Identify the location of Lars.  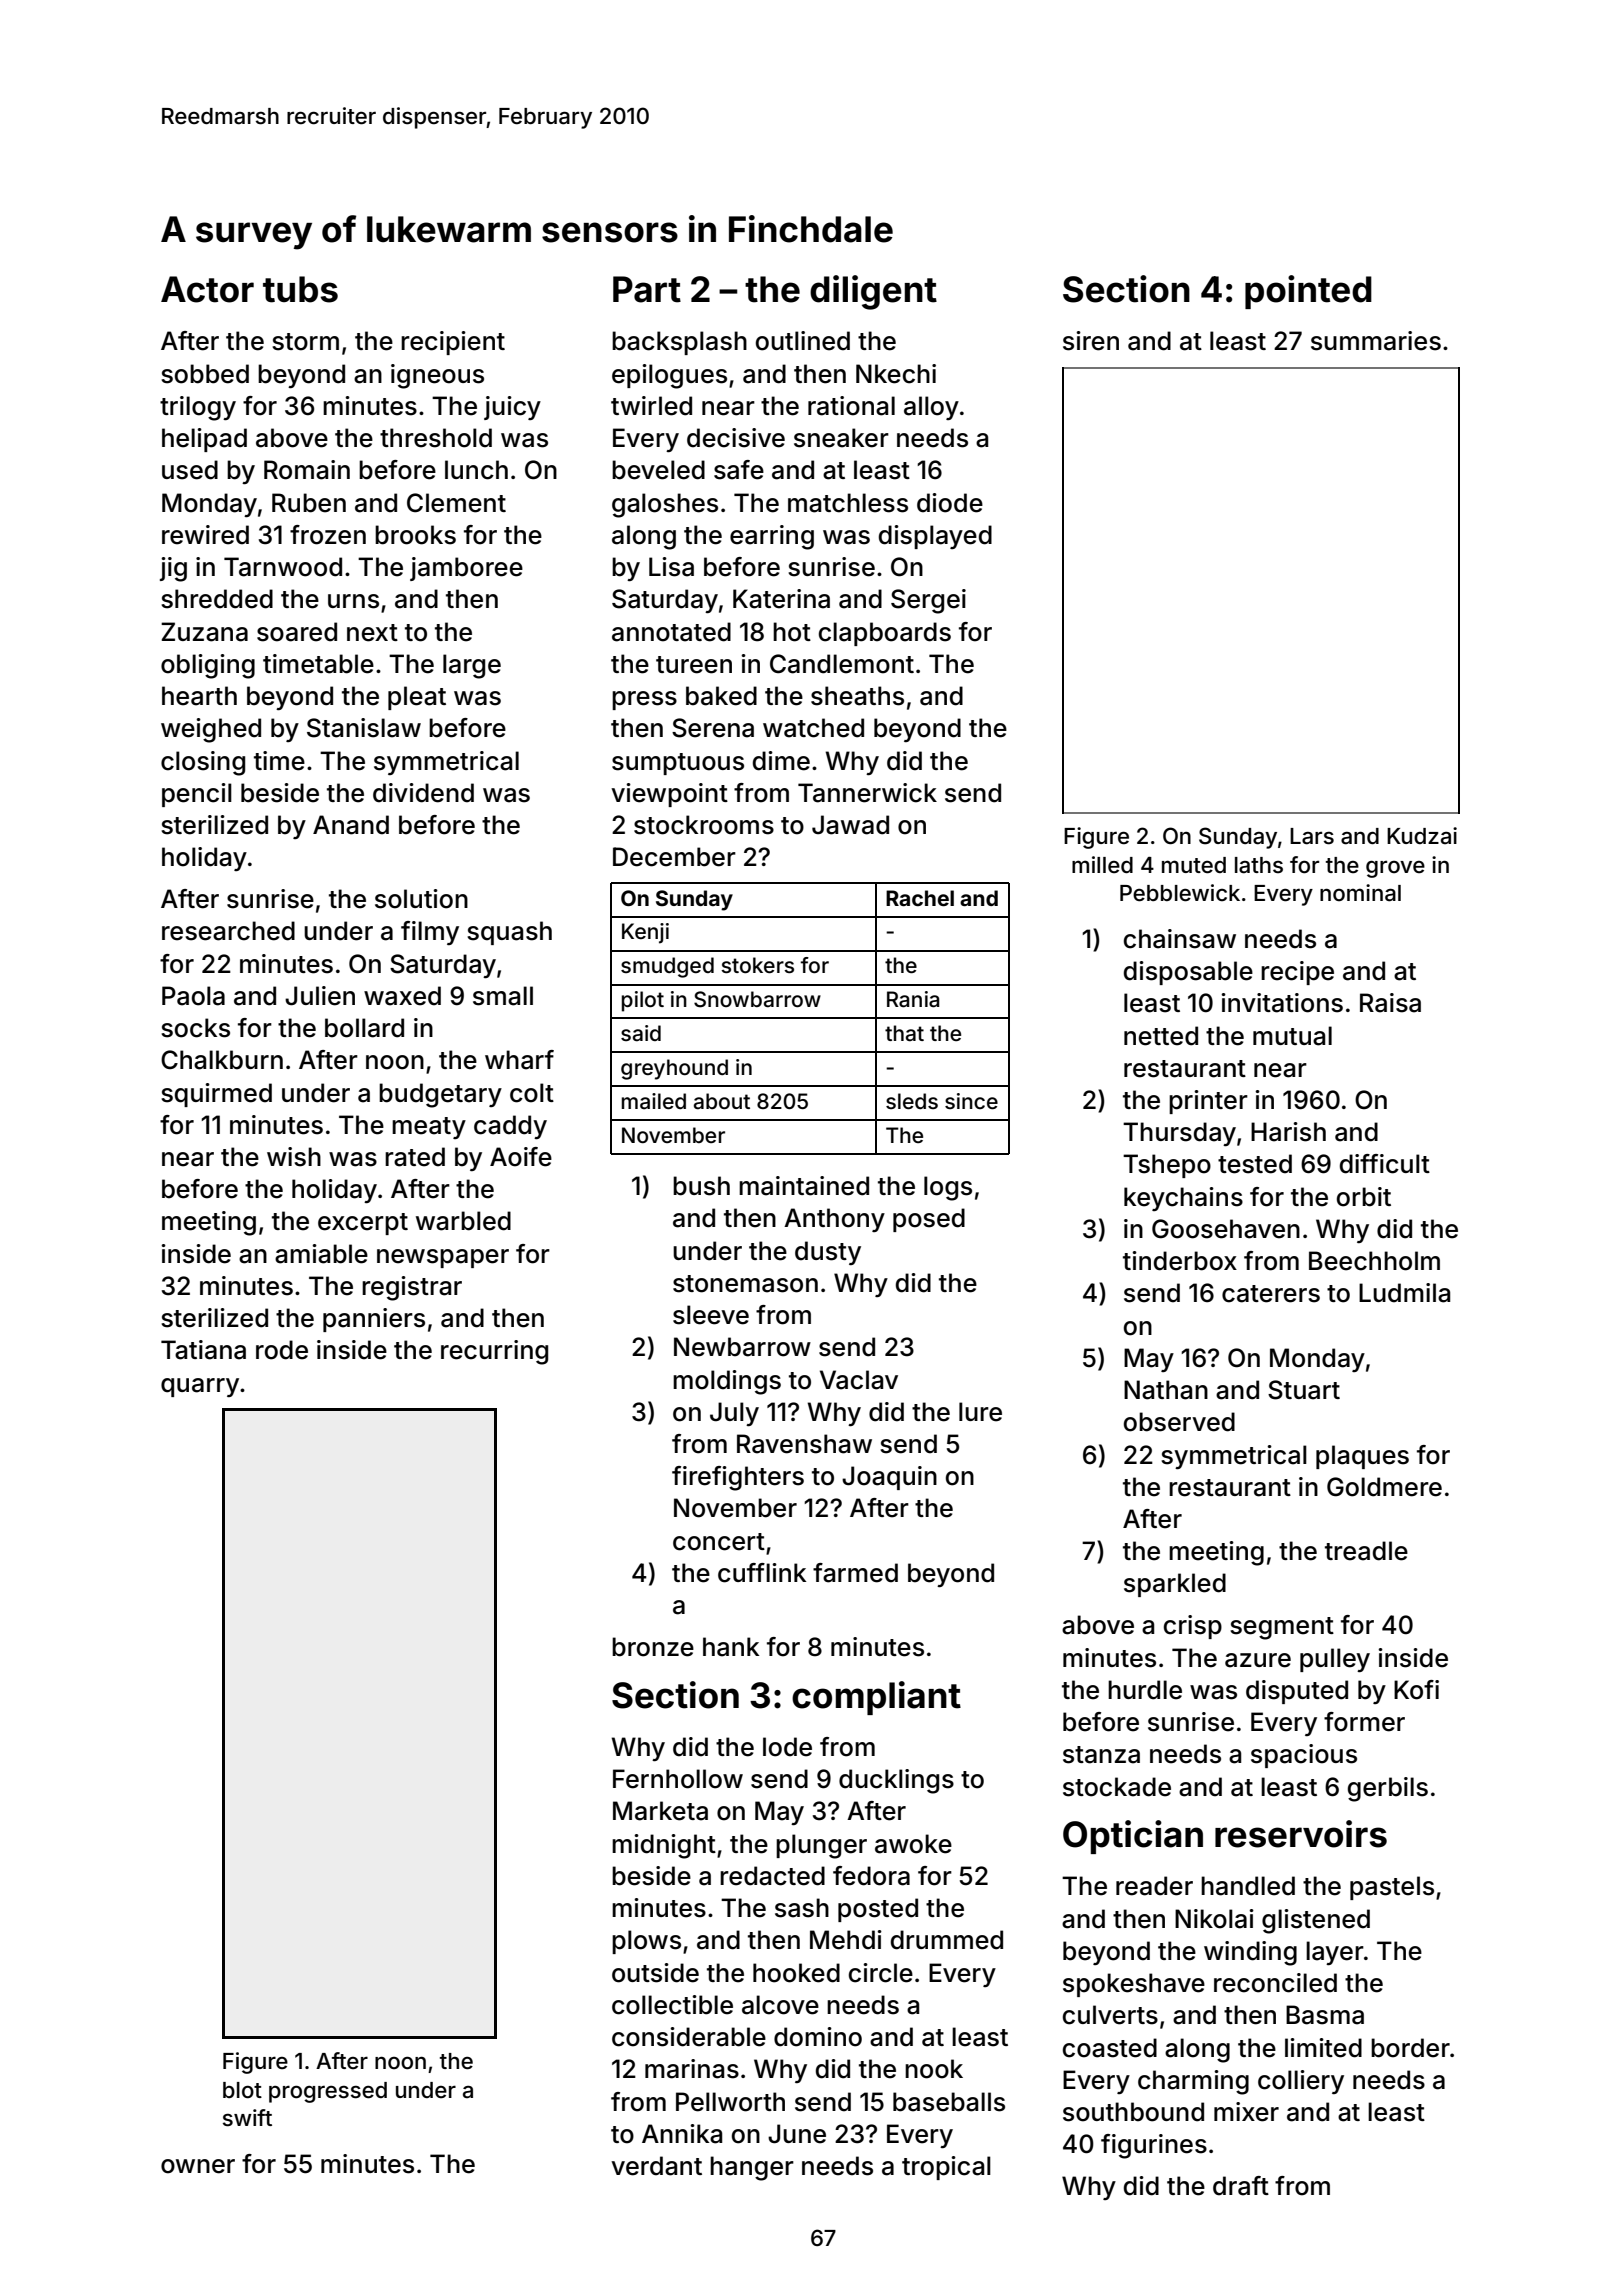
(1312, 836).
